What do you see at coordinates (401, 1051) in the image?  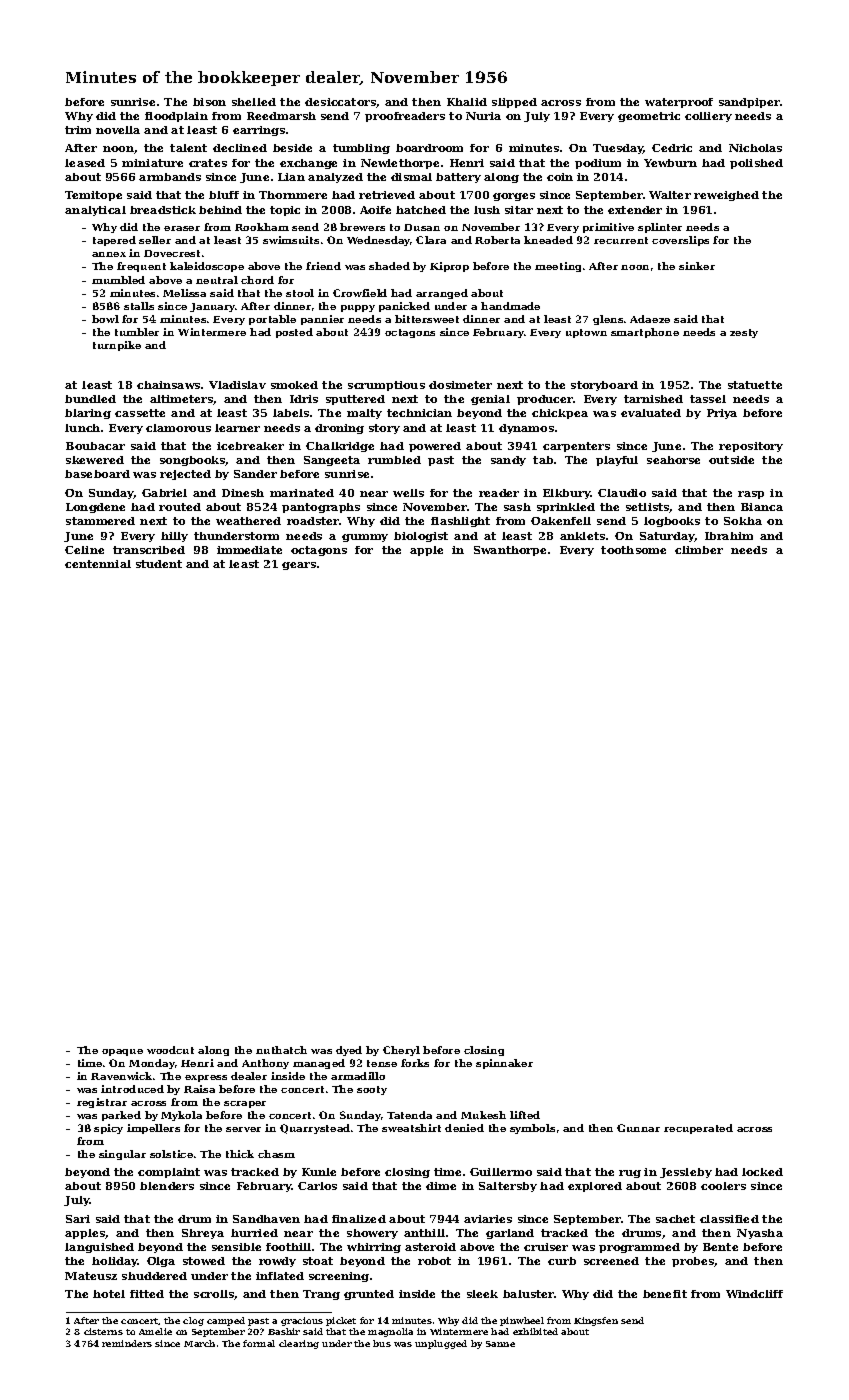 I see `Cheryl` at bounding box center [401, 1051].
